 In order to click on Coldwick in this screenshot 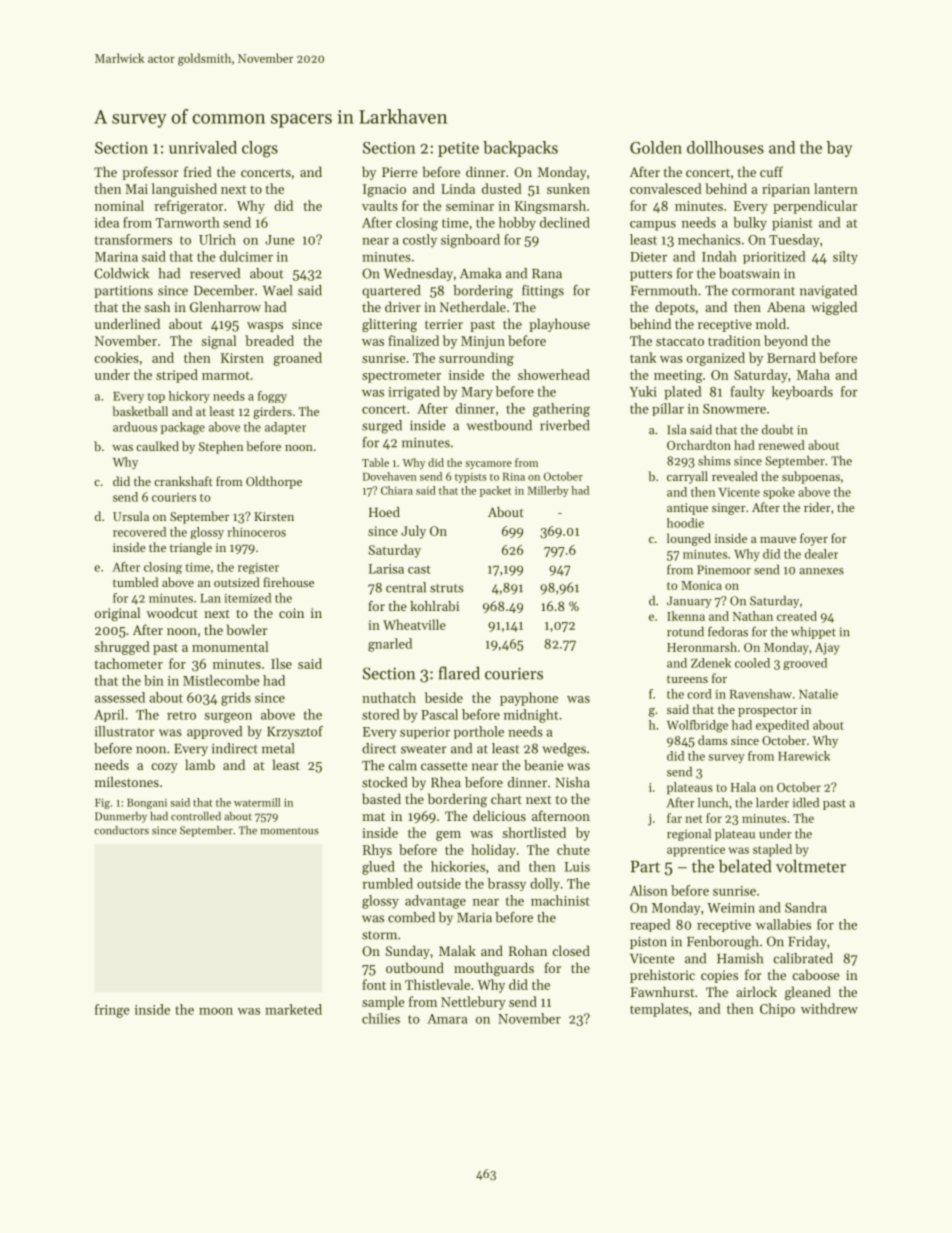, I will do `click(121, 273)`.
